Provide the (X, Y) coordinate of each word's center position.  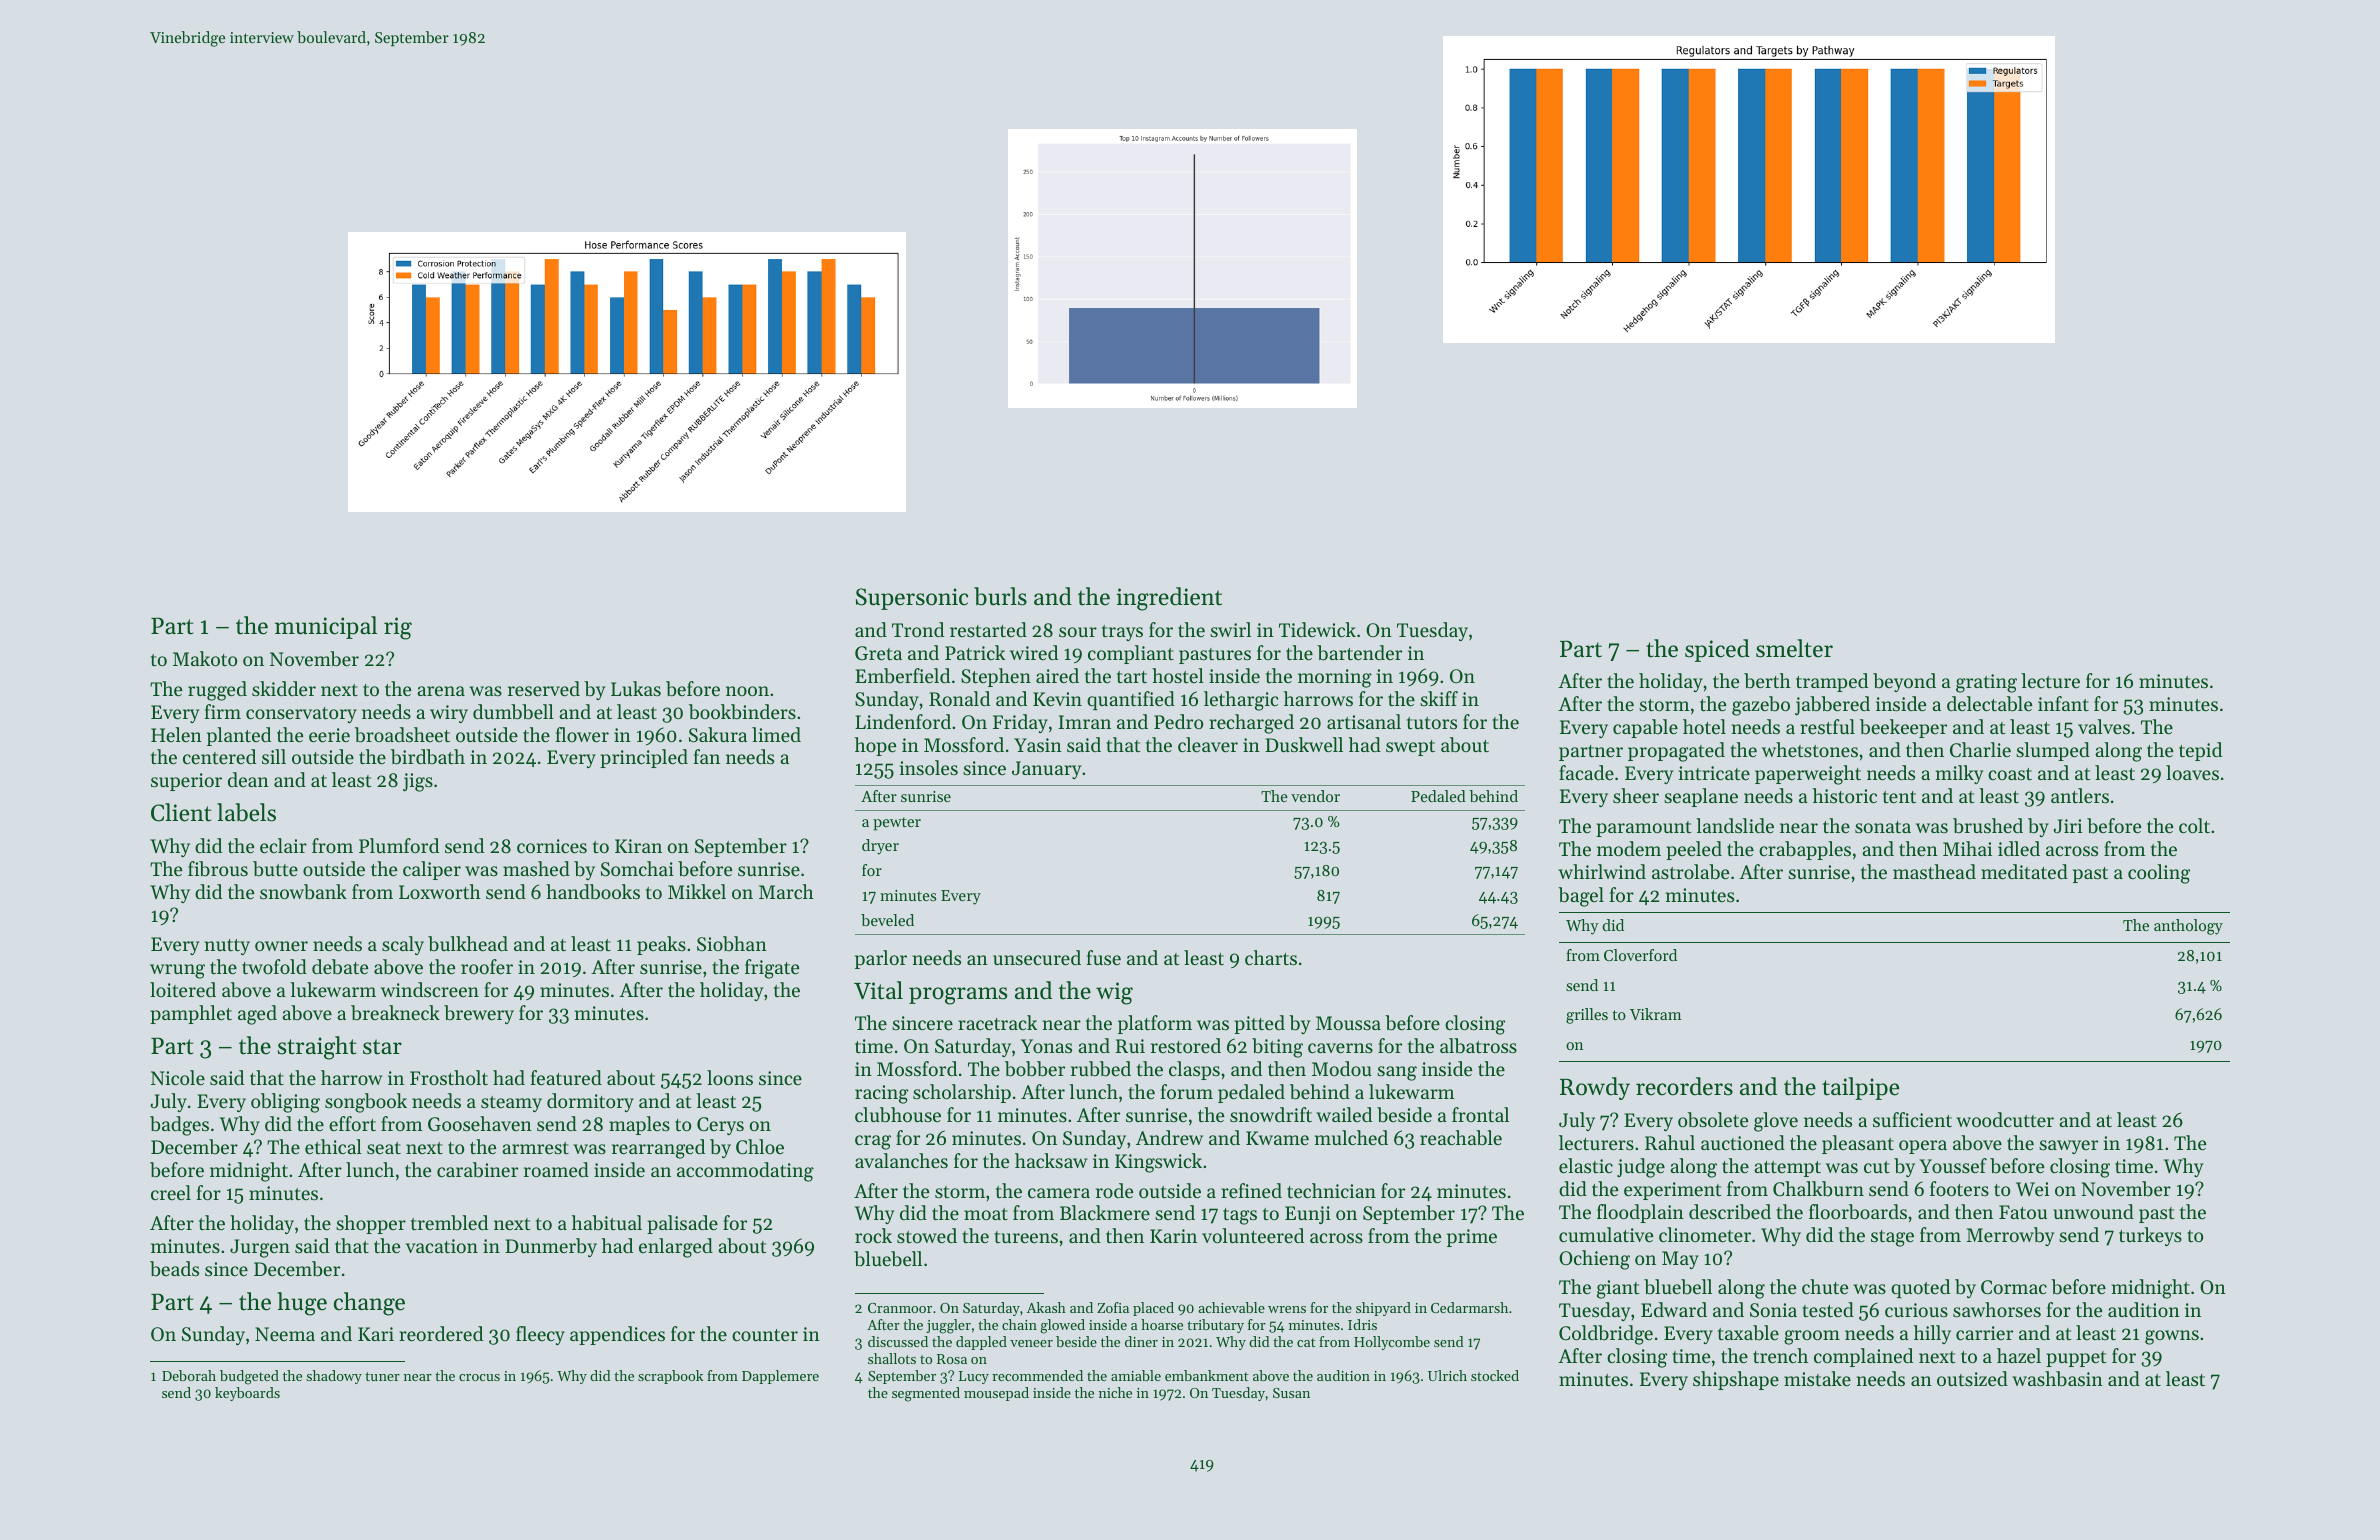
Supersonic (912, 599)
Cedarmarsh (1469, 1307)
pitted (1259, 1024)
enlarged (676, 1248)
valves (2104, 726)
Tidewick (1317, 629)
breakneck (395, 1013)
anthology (2188, 927)
